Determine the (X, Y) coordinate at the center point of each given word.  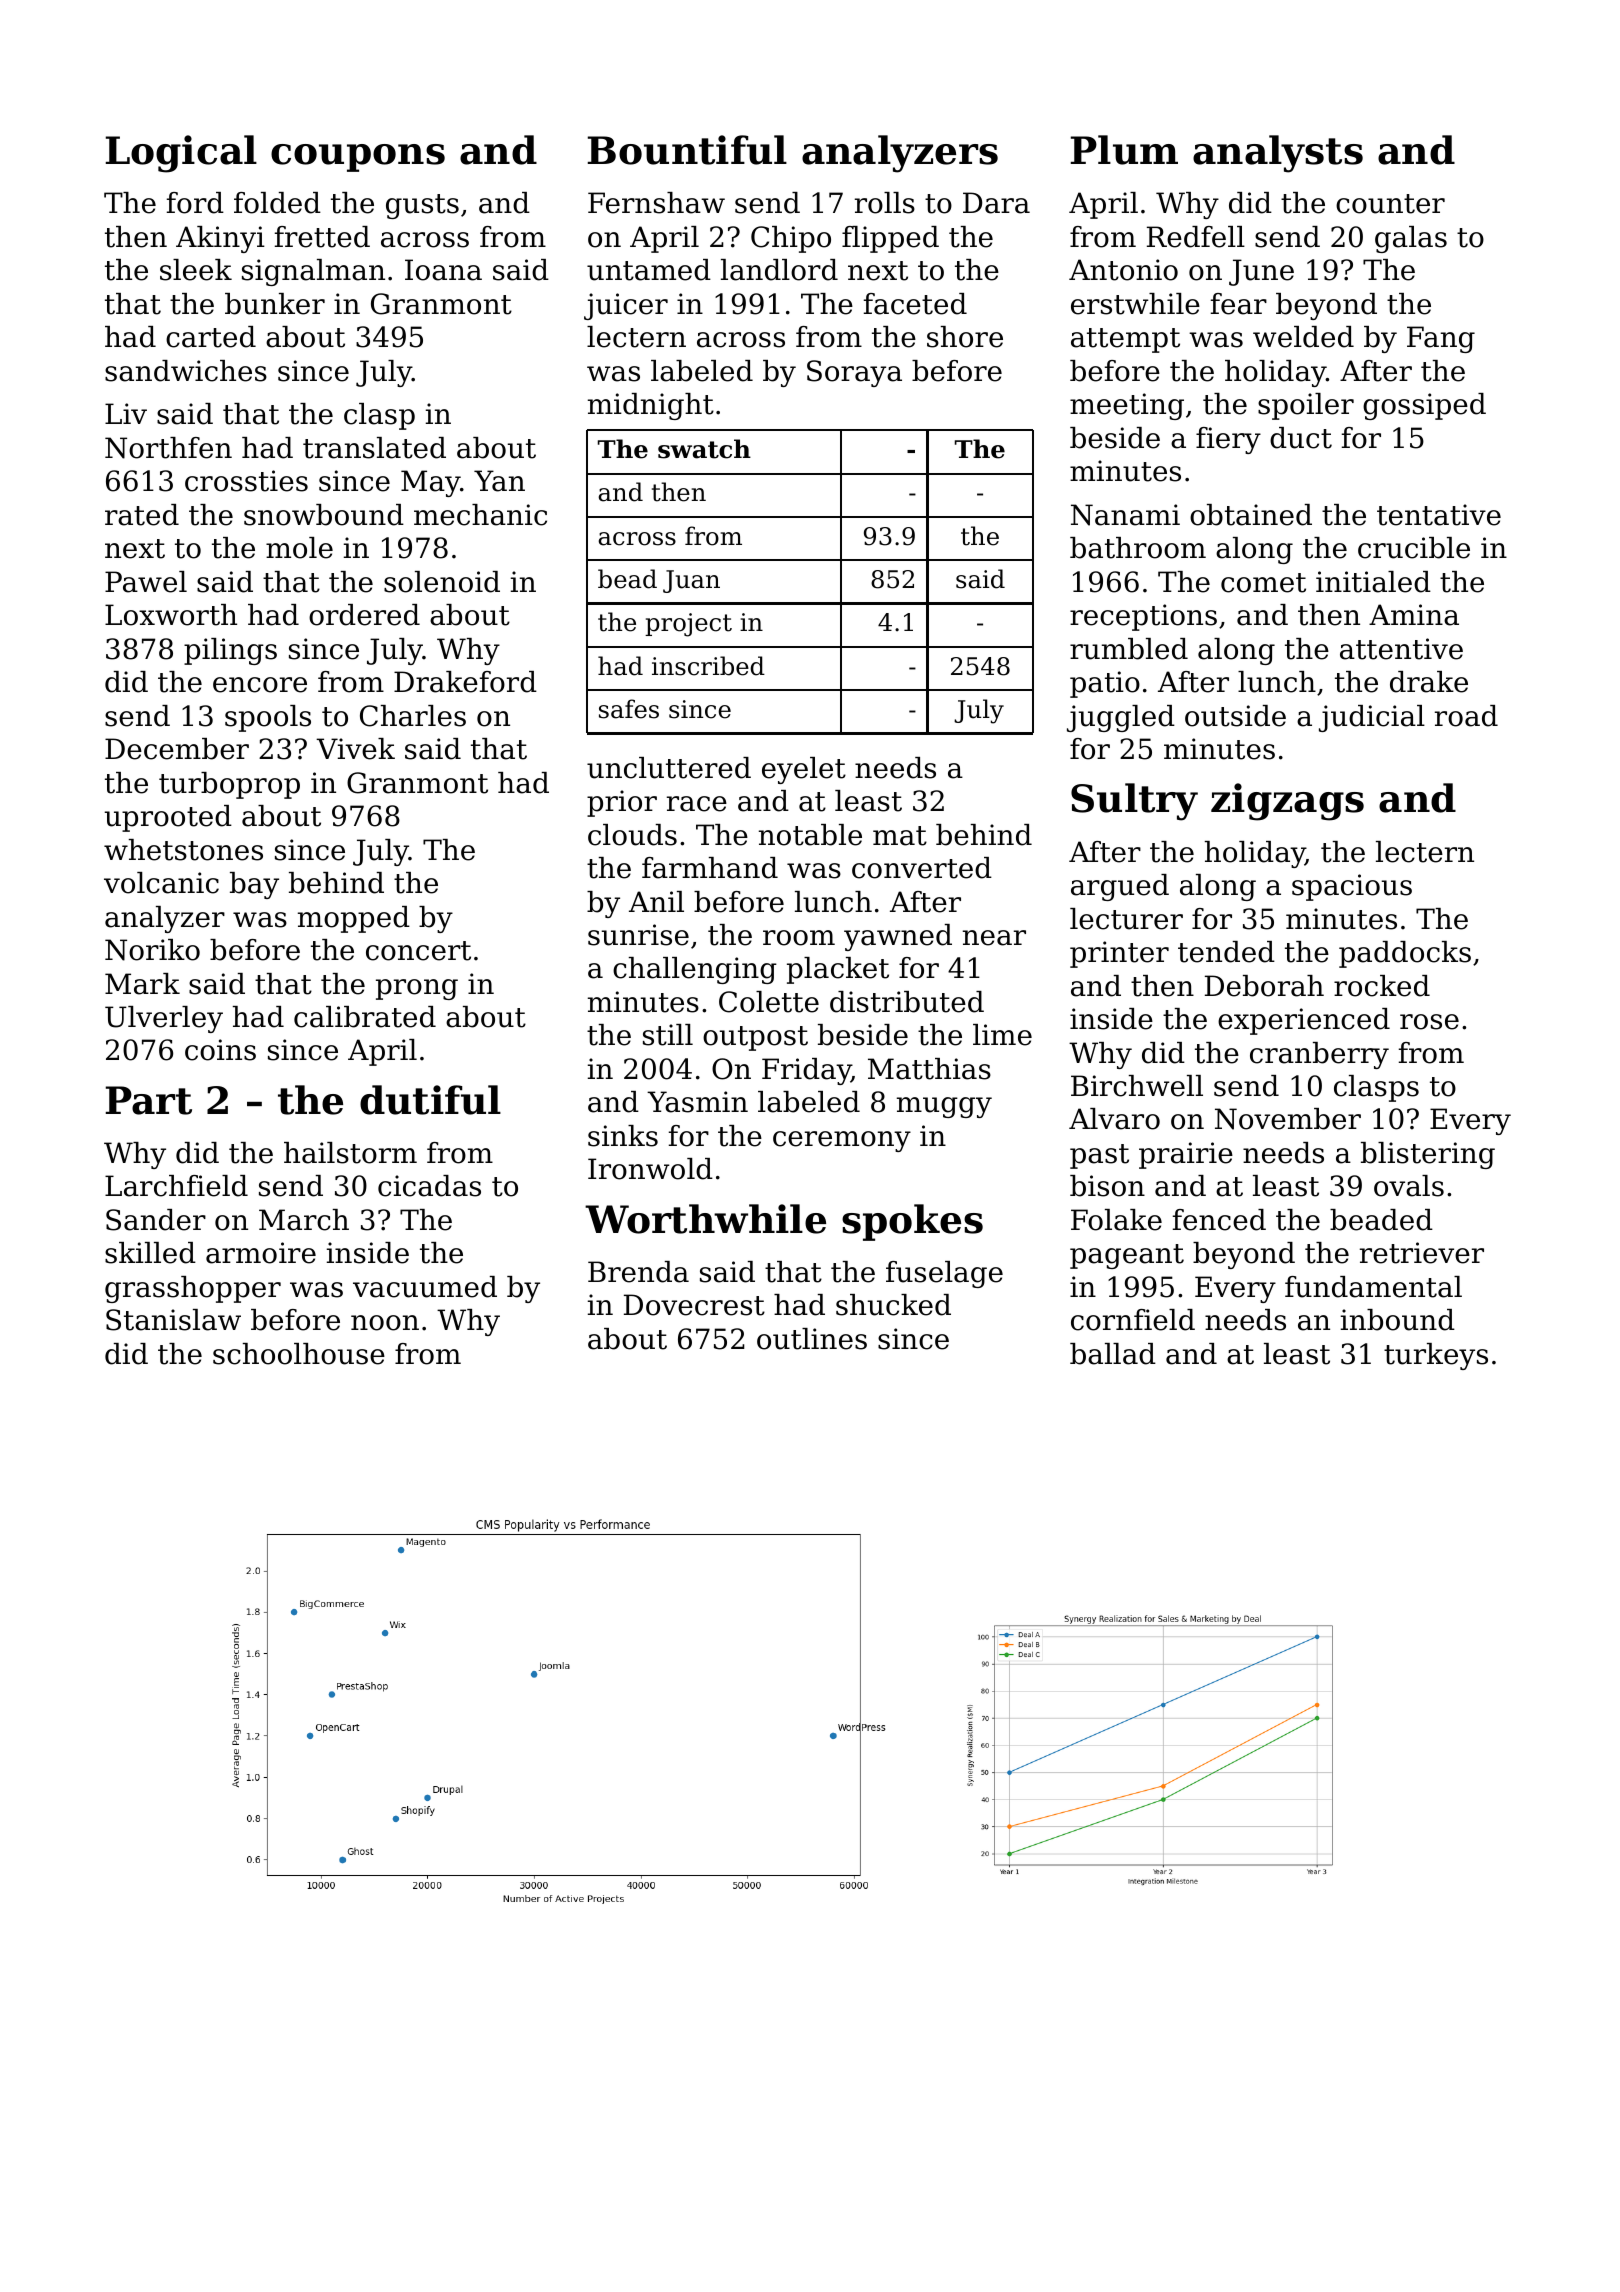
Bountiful (687, 150)
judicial (1372, 718)
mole (299, 548)
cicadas (429, 1186)
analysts (1278, 154)
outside (1235, 716)
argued (1120, 887)
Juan (691, 581)
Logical (181, 154)
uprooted (168, 818)
